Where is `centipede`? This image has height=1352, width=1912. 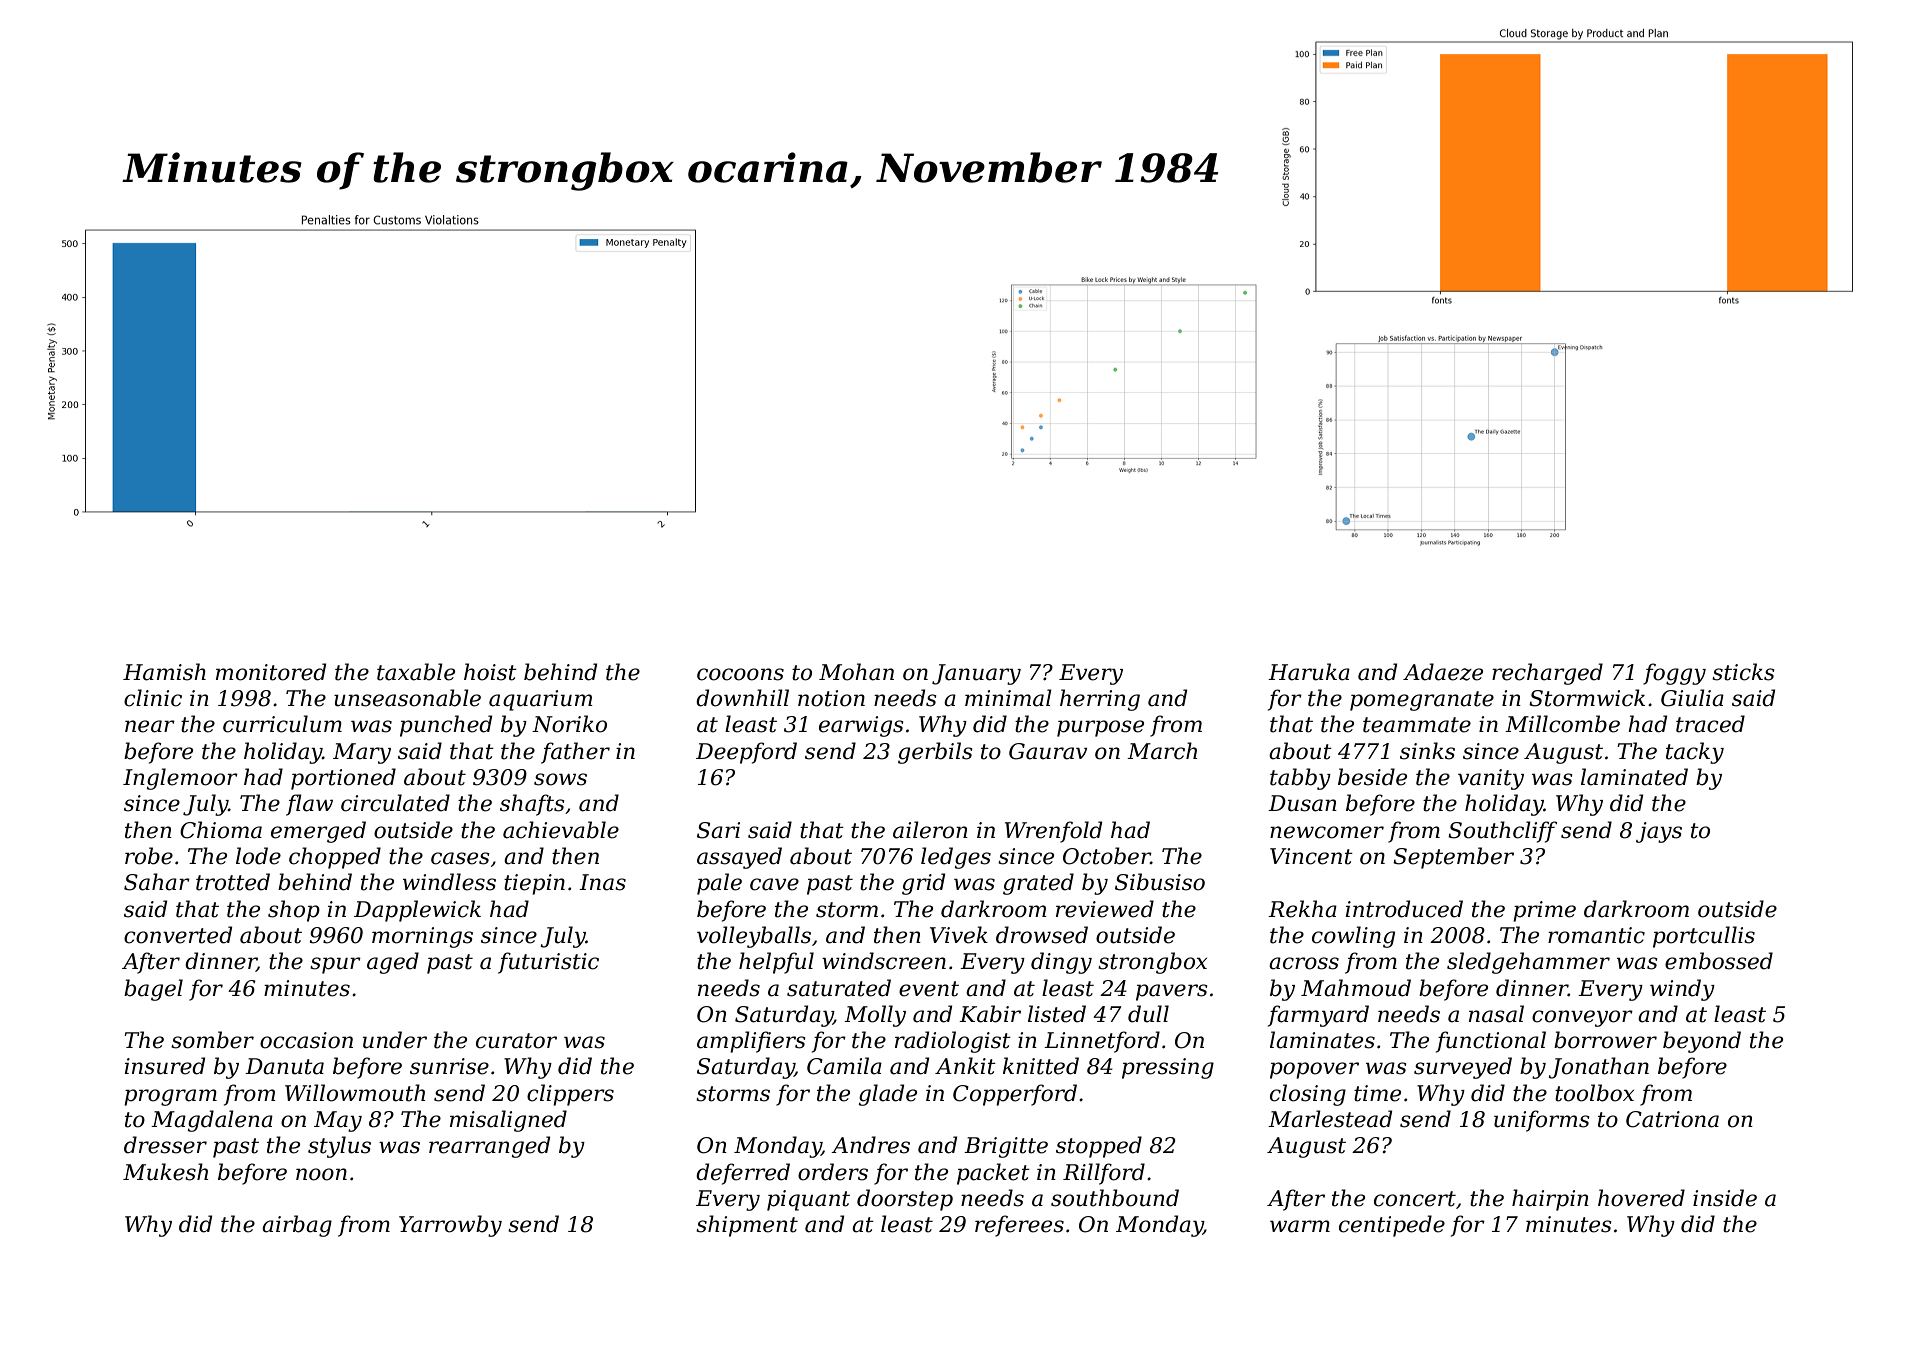 centipede is located at coordinates (1392, 1226).
